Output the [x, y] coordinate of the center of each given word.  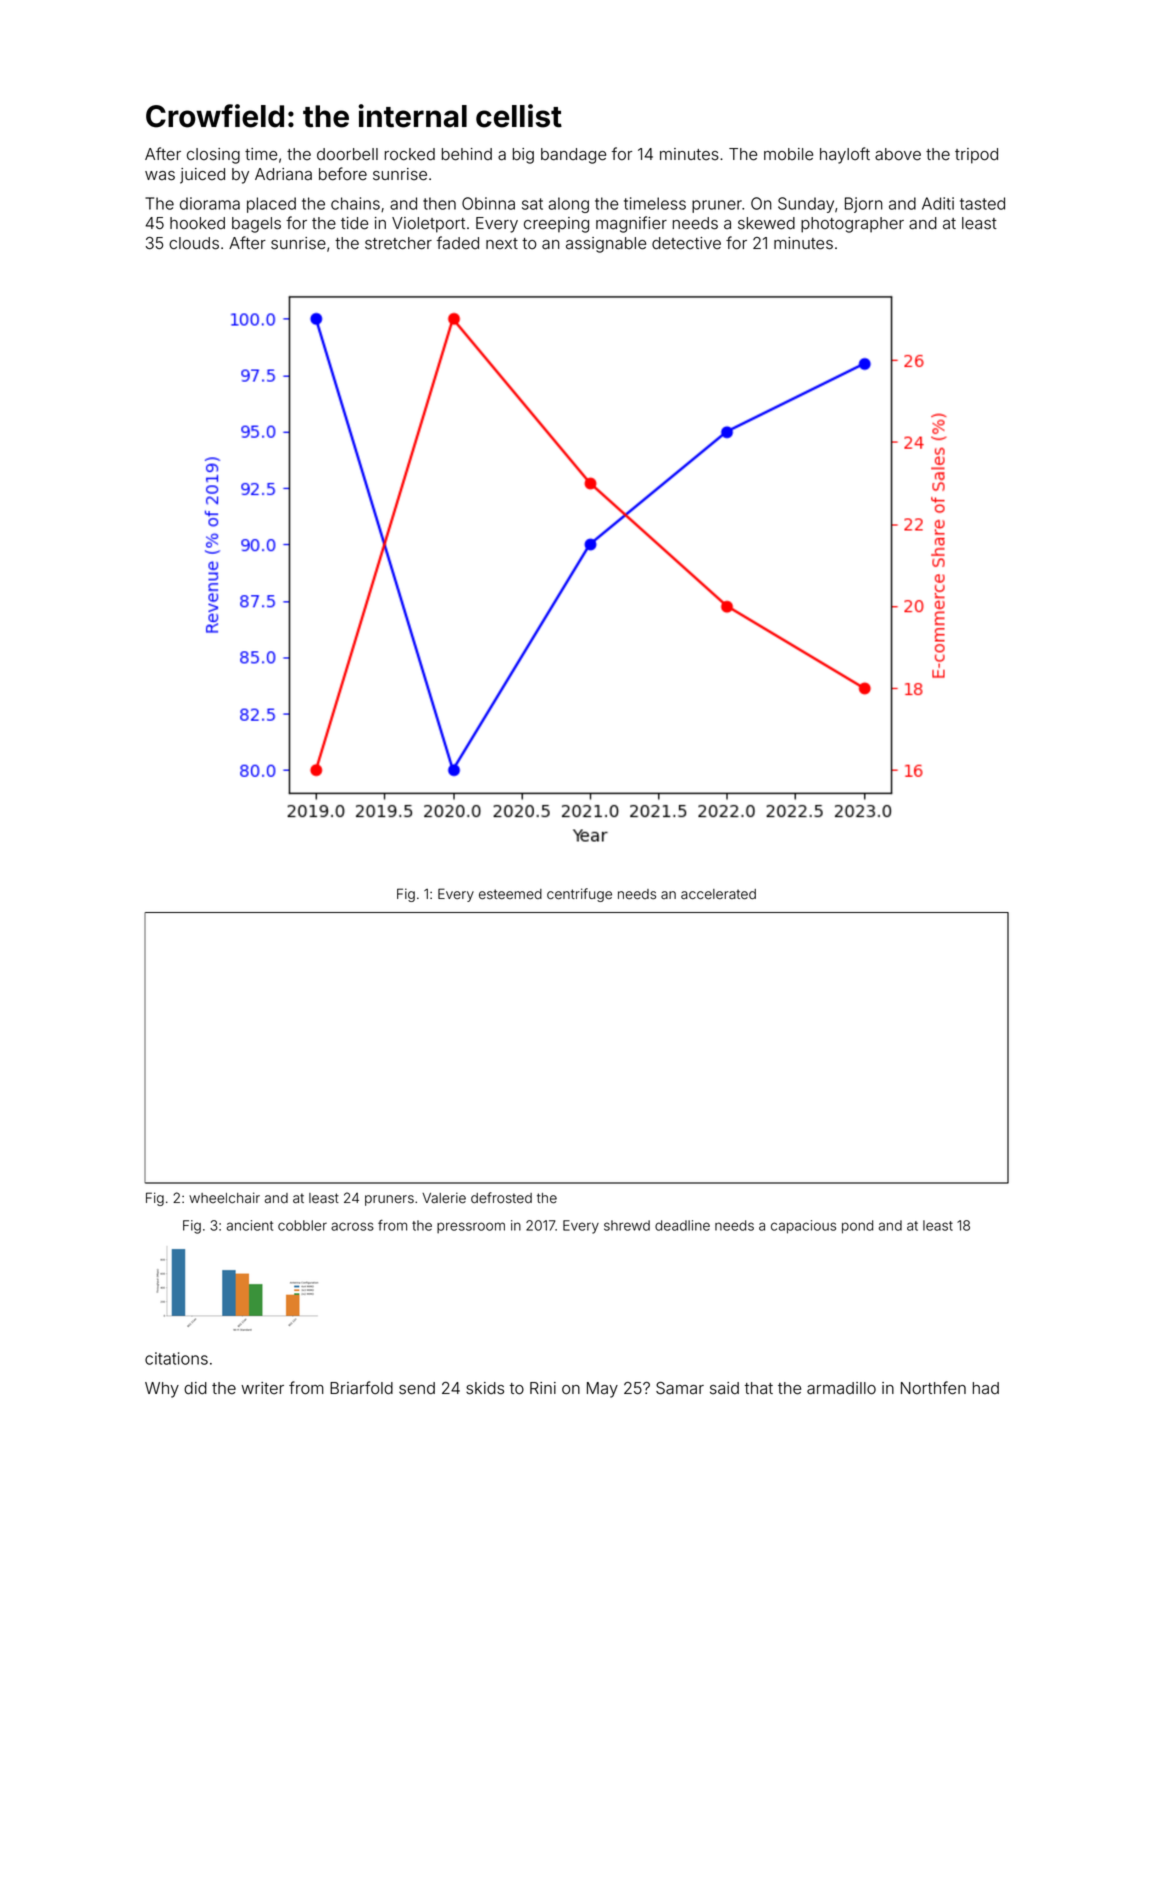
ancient [249, 1225]
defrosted [501, 1198]
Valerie [444, 1198]
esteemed [510, 894]
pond [857, 1227]
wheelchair [224, 1198]
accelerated [718, 894]
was [160, 176]
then [439, 203]
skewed [766, 223]
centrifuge [579, 895]
